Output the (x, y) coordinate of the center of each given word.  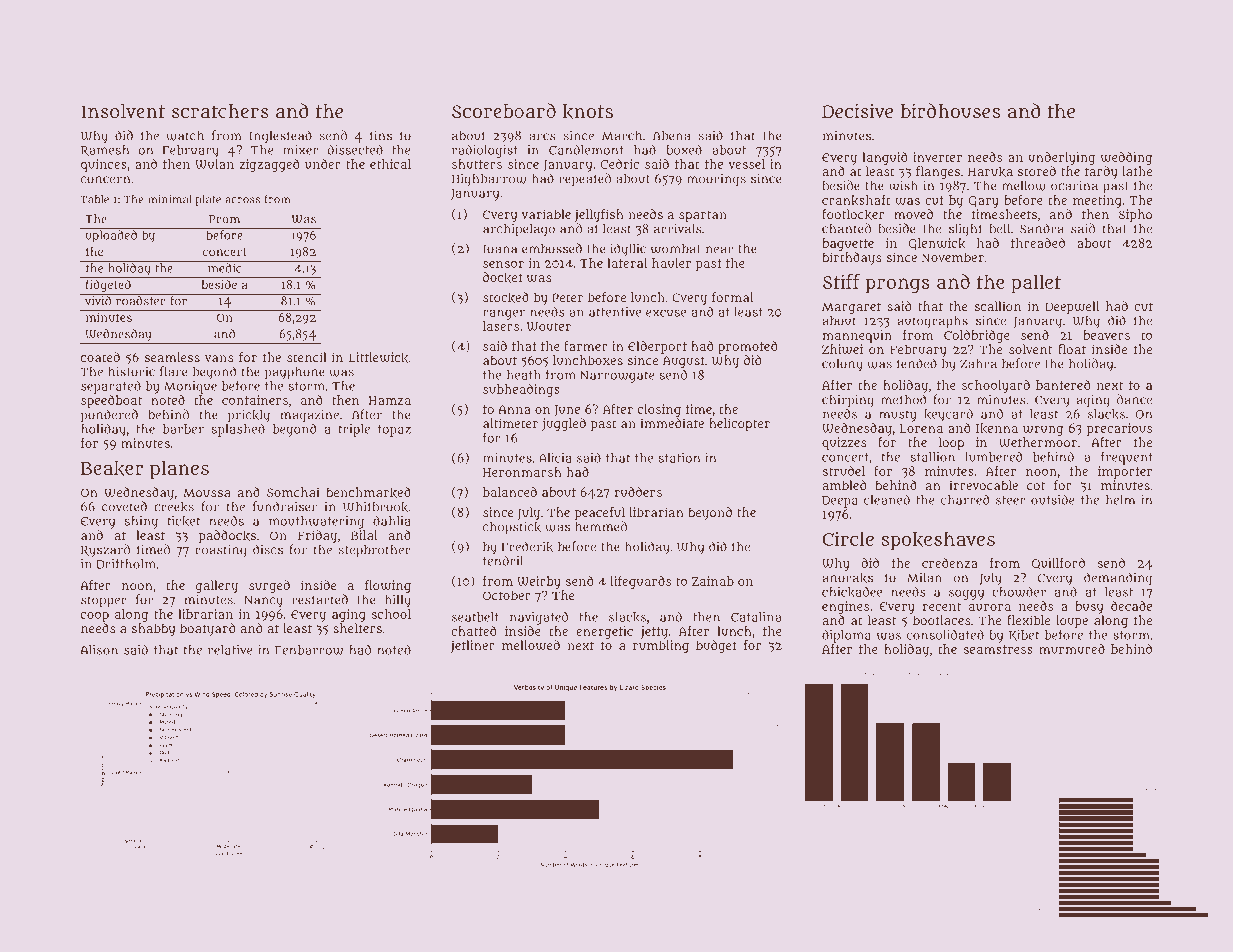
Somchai (293, 492)
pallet (1036, 284)
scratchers (220, 111)
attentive (615, 312)
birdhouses (950, 110)
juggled (564, 424)
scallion (998, 306)
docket (503, 277)
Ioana (500, 249)
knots (588, 112)
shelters (357, 628)
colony (842, 365)
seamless (172, 357)
